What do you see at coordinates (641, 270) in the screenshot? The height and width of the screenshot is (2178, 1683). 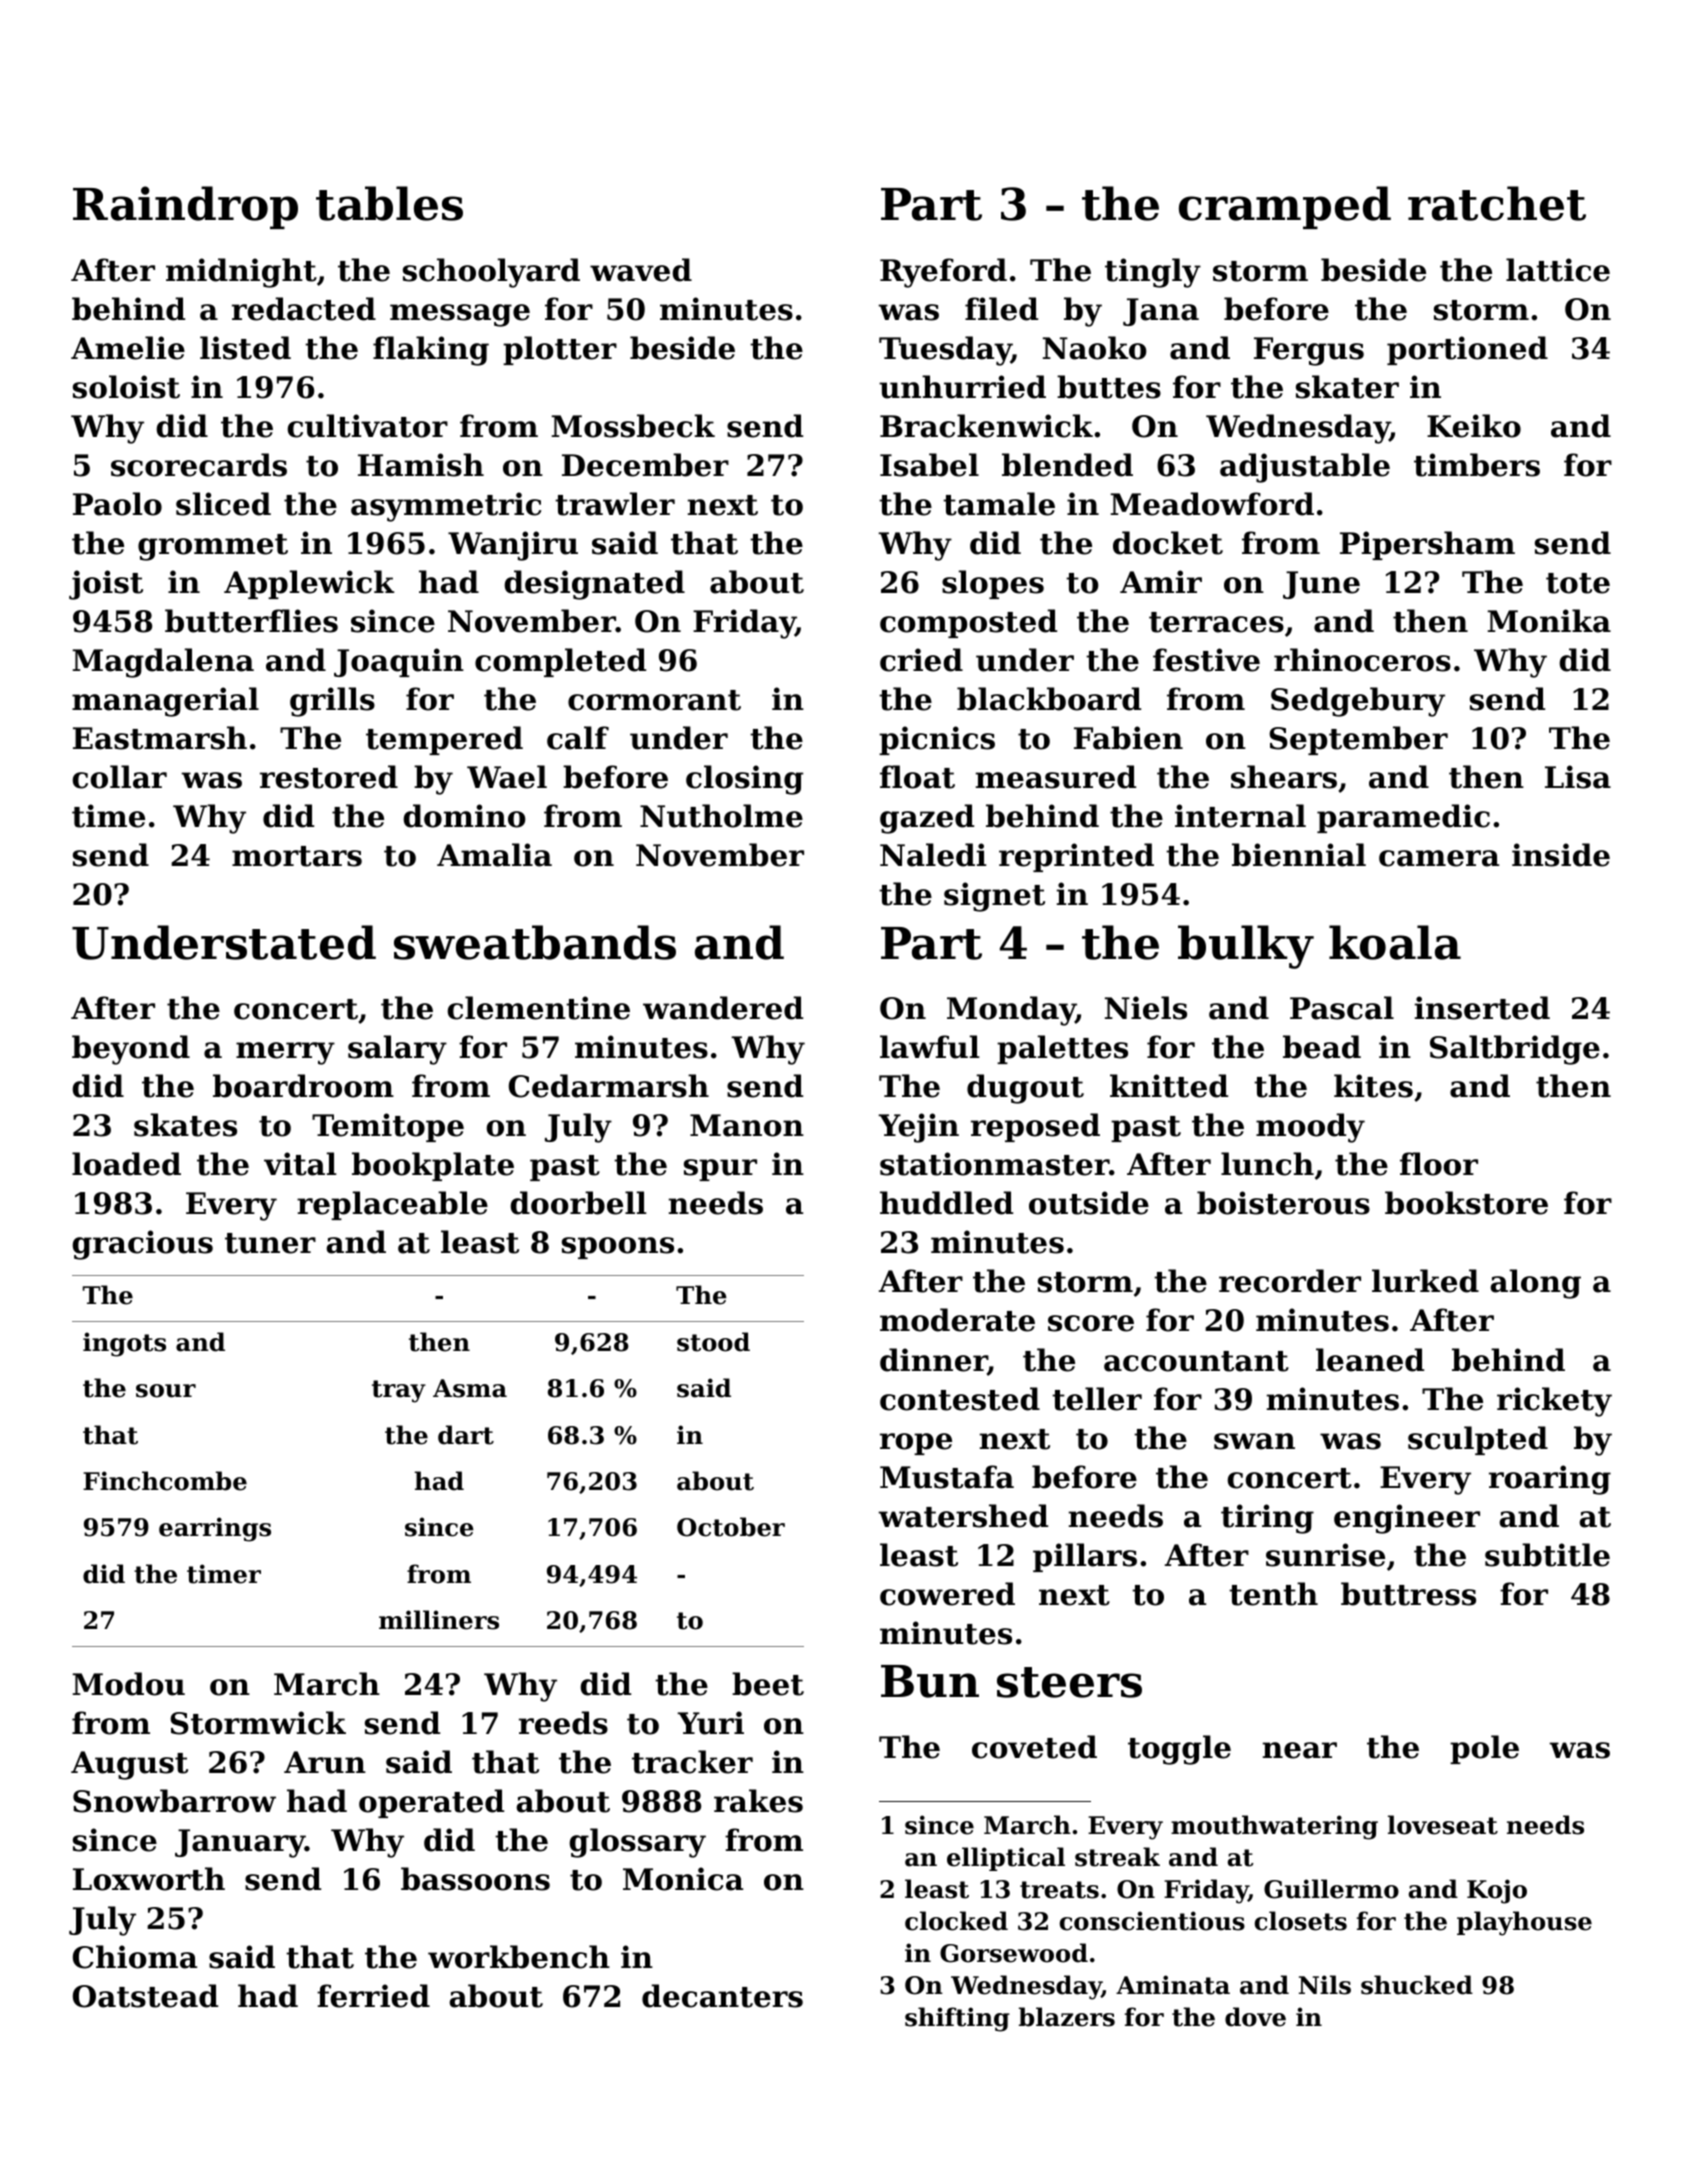 I see `waved` at bounding box center [641, 270].
